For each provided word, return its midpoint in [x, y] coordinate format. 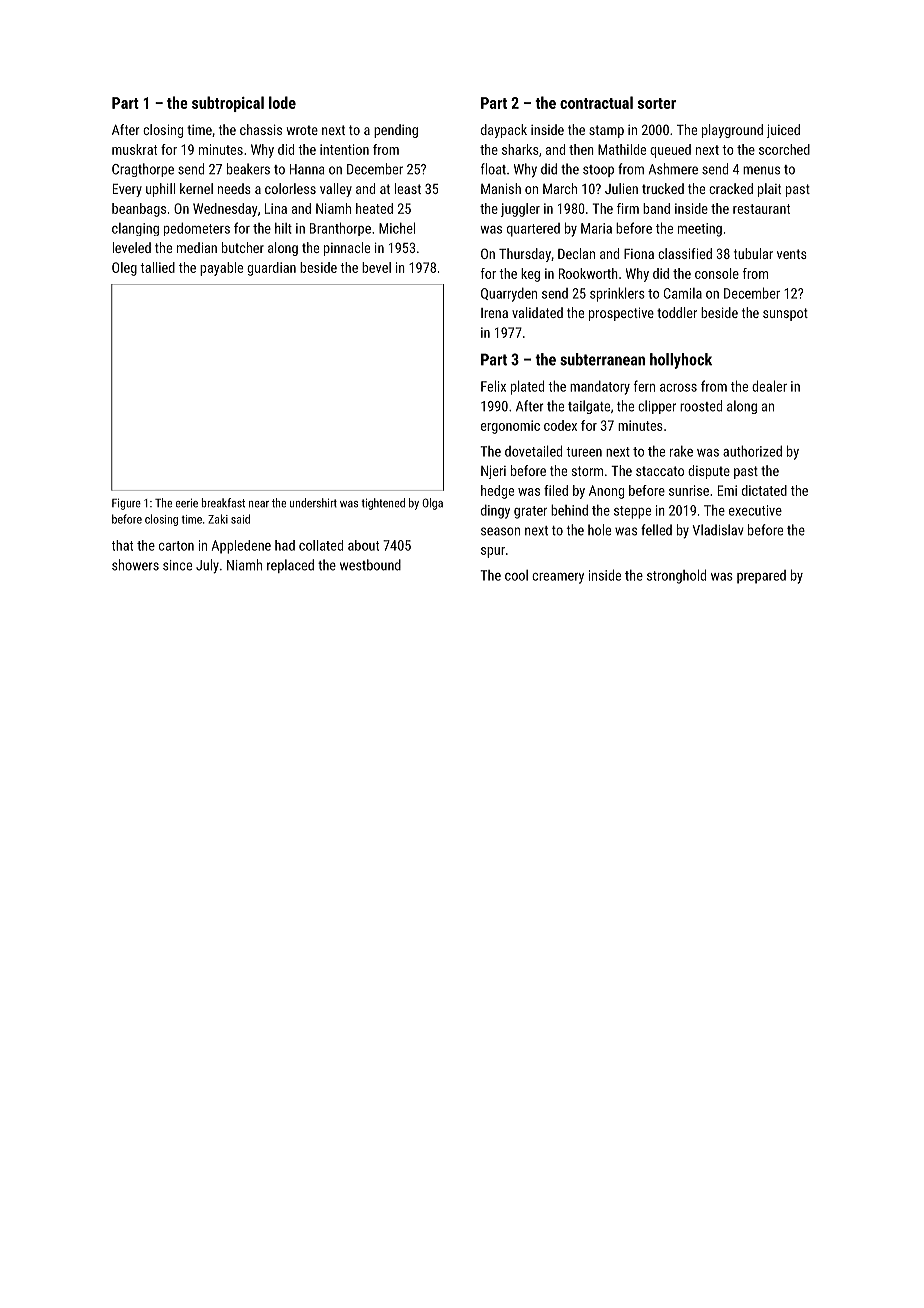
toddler [677, 312]
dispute [709, 472]
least [408, 188]
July [207, 566]
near [259, 504]
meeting [700, 230]
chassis [261, 129]
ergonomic [510, 427]
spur [493, 552]
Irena [494, 313]
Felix [493, 386]
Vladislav [718, 530]
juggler [520, 210]
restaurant [761, 209]
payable [221, 269]
